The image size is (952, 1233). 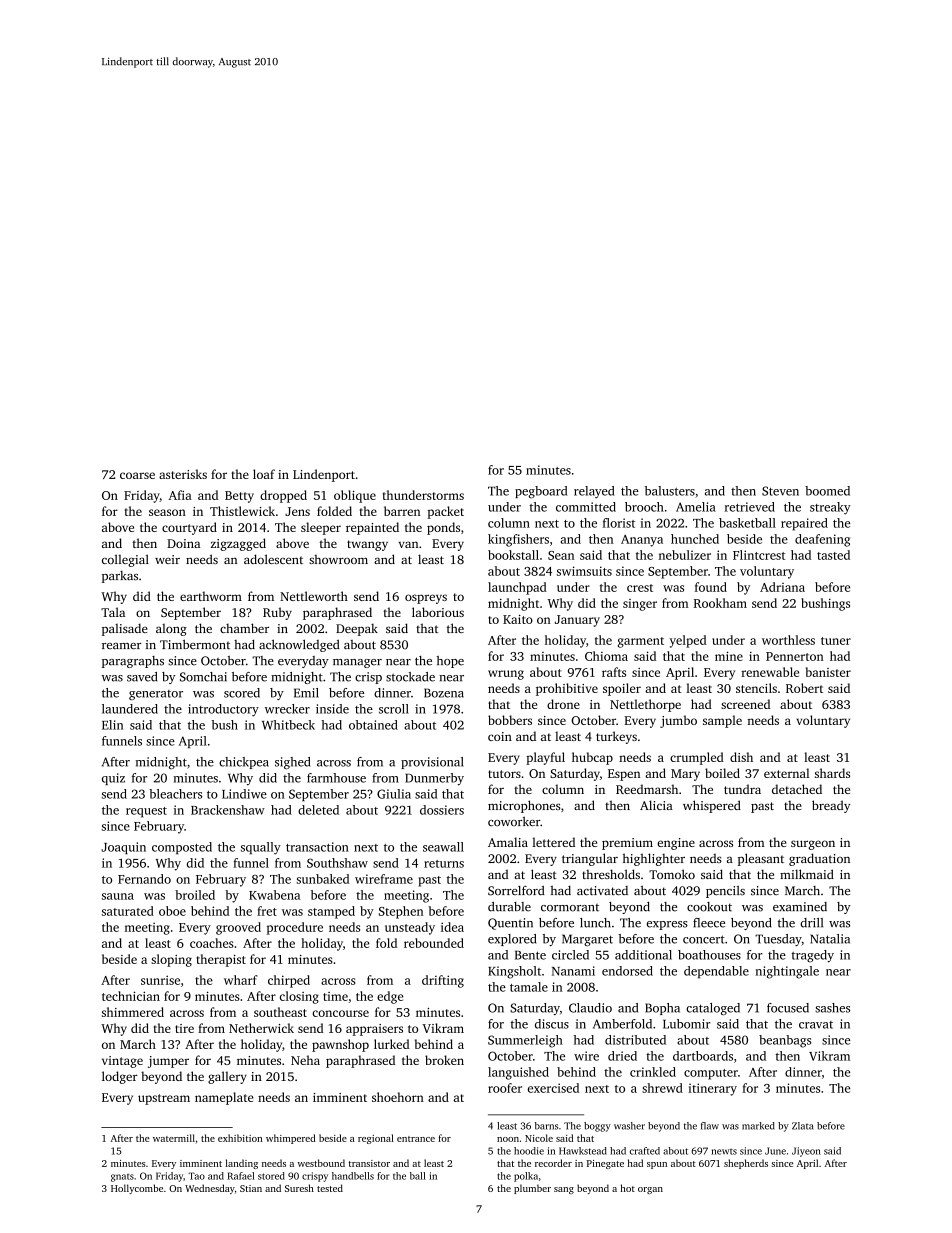 I want to click on boomed, so click(x=827, y=491).
